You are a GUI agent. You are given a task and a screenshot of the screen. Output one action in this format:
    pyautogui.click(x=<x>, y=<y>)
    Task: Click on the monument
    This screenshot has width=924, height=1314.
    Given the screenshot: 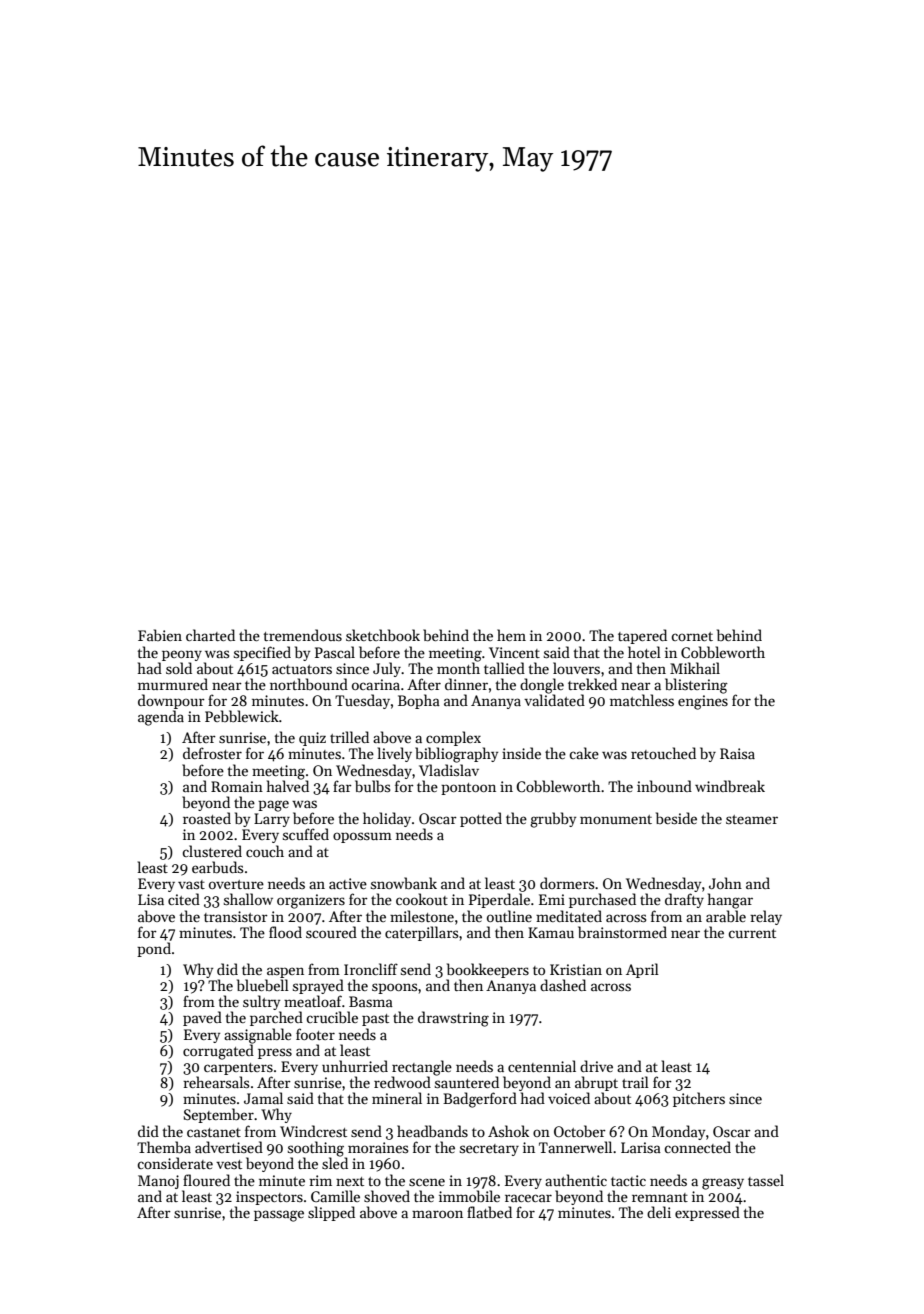 What is the action you would take?
    pyautogui.click(x=616, y=819)
